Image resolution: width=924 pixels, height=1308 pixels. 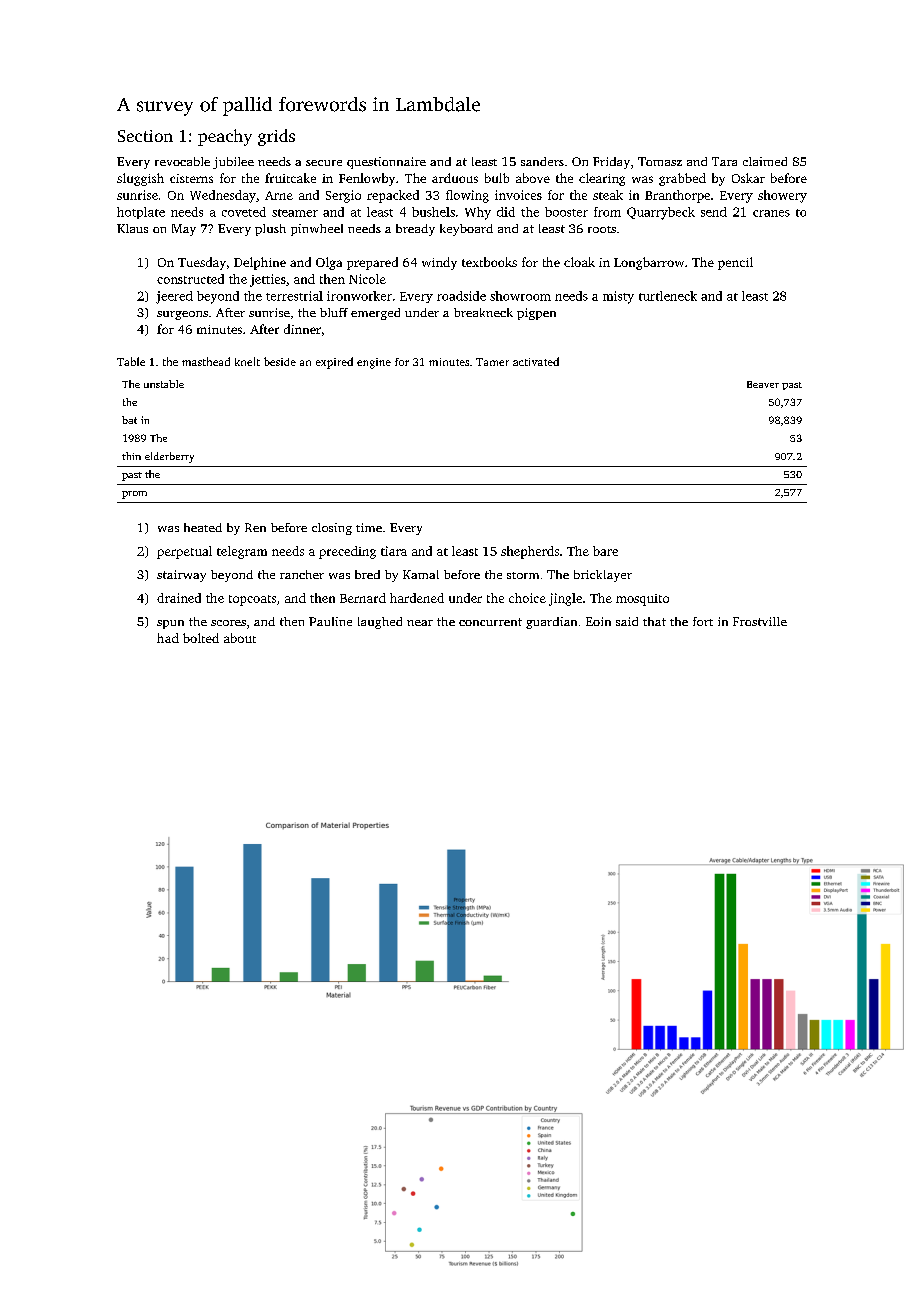 I want to click on concurrent, so click(x=490, y=622).
